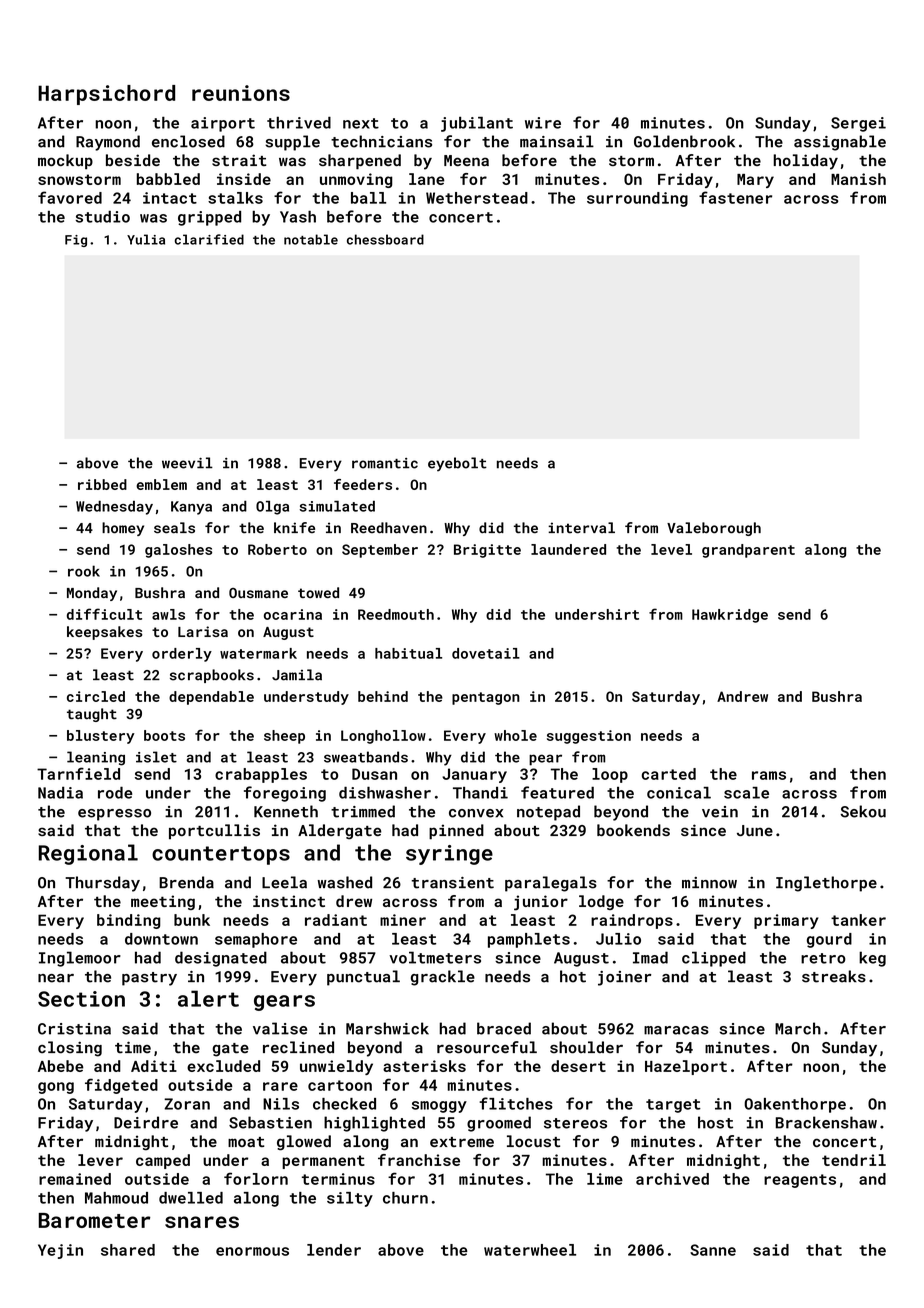  What do you see at coordinates (713, 1250) in the screenshot?
I see `Sanne` at bounding box center [713, 1250].
